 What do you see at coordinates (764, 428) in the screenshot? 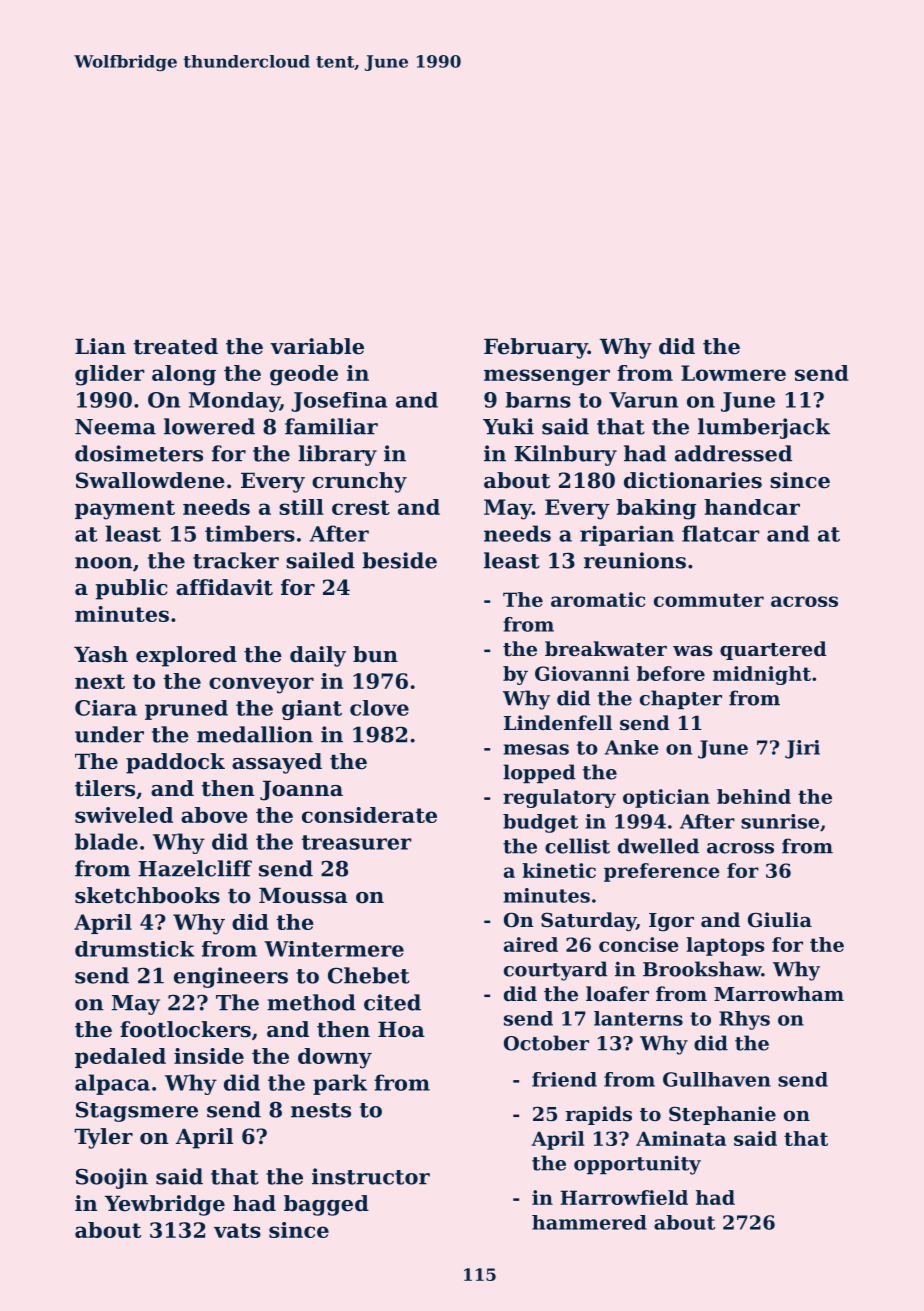
I see `lumberjack` at bounding box center [764, 428].
